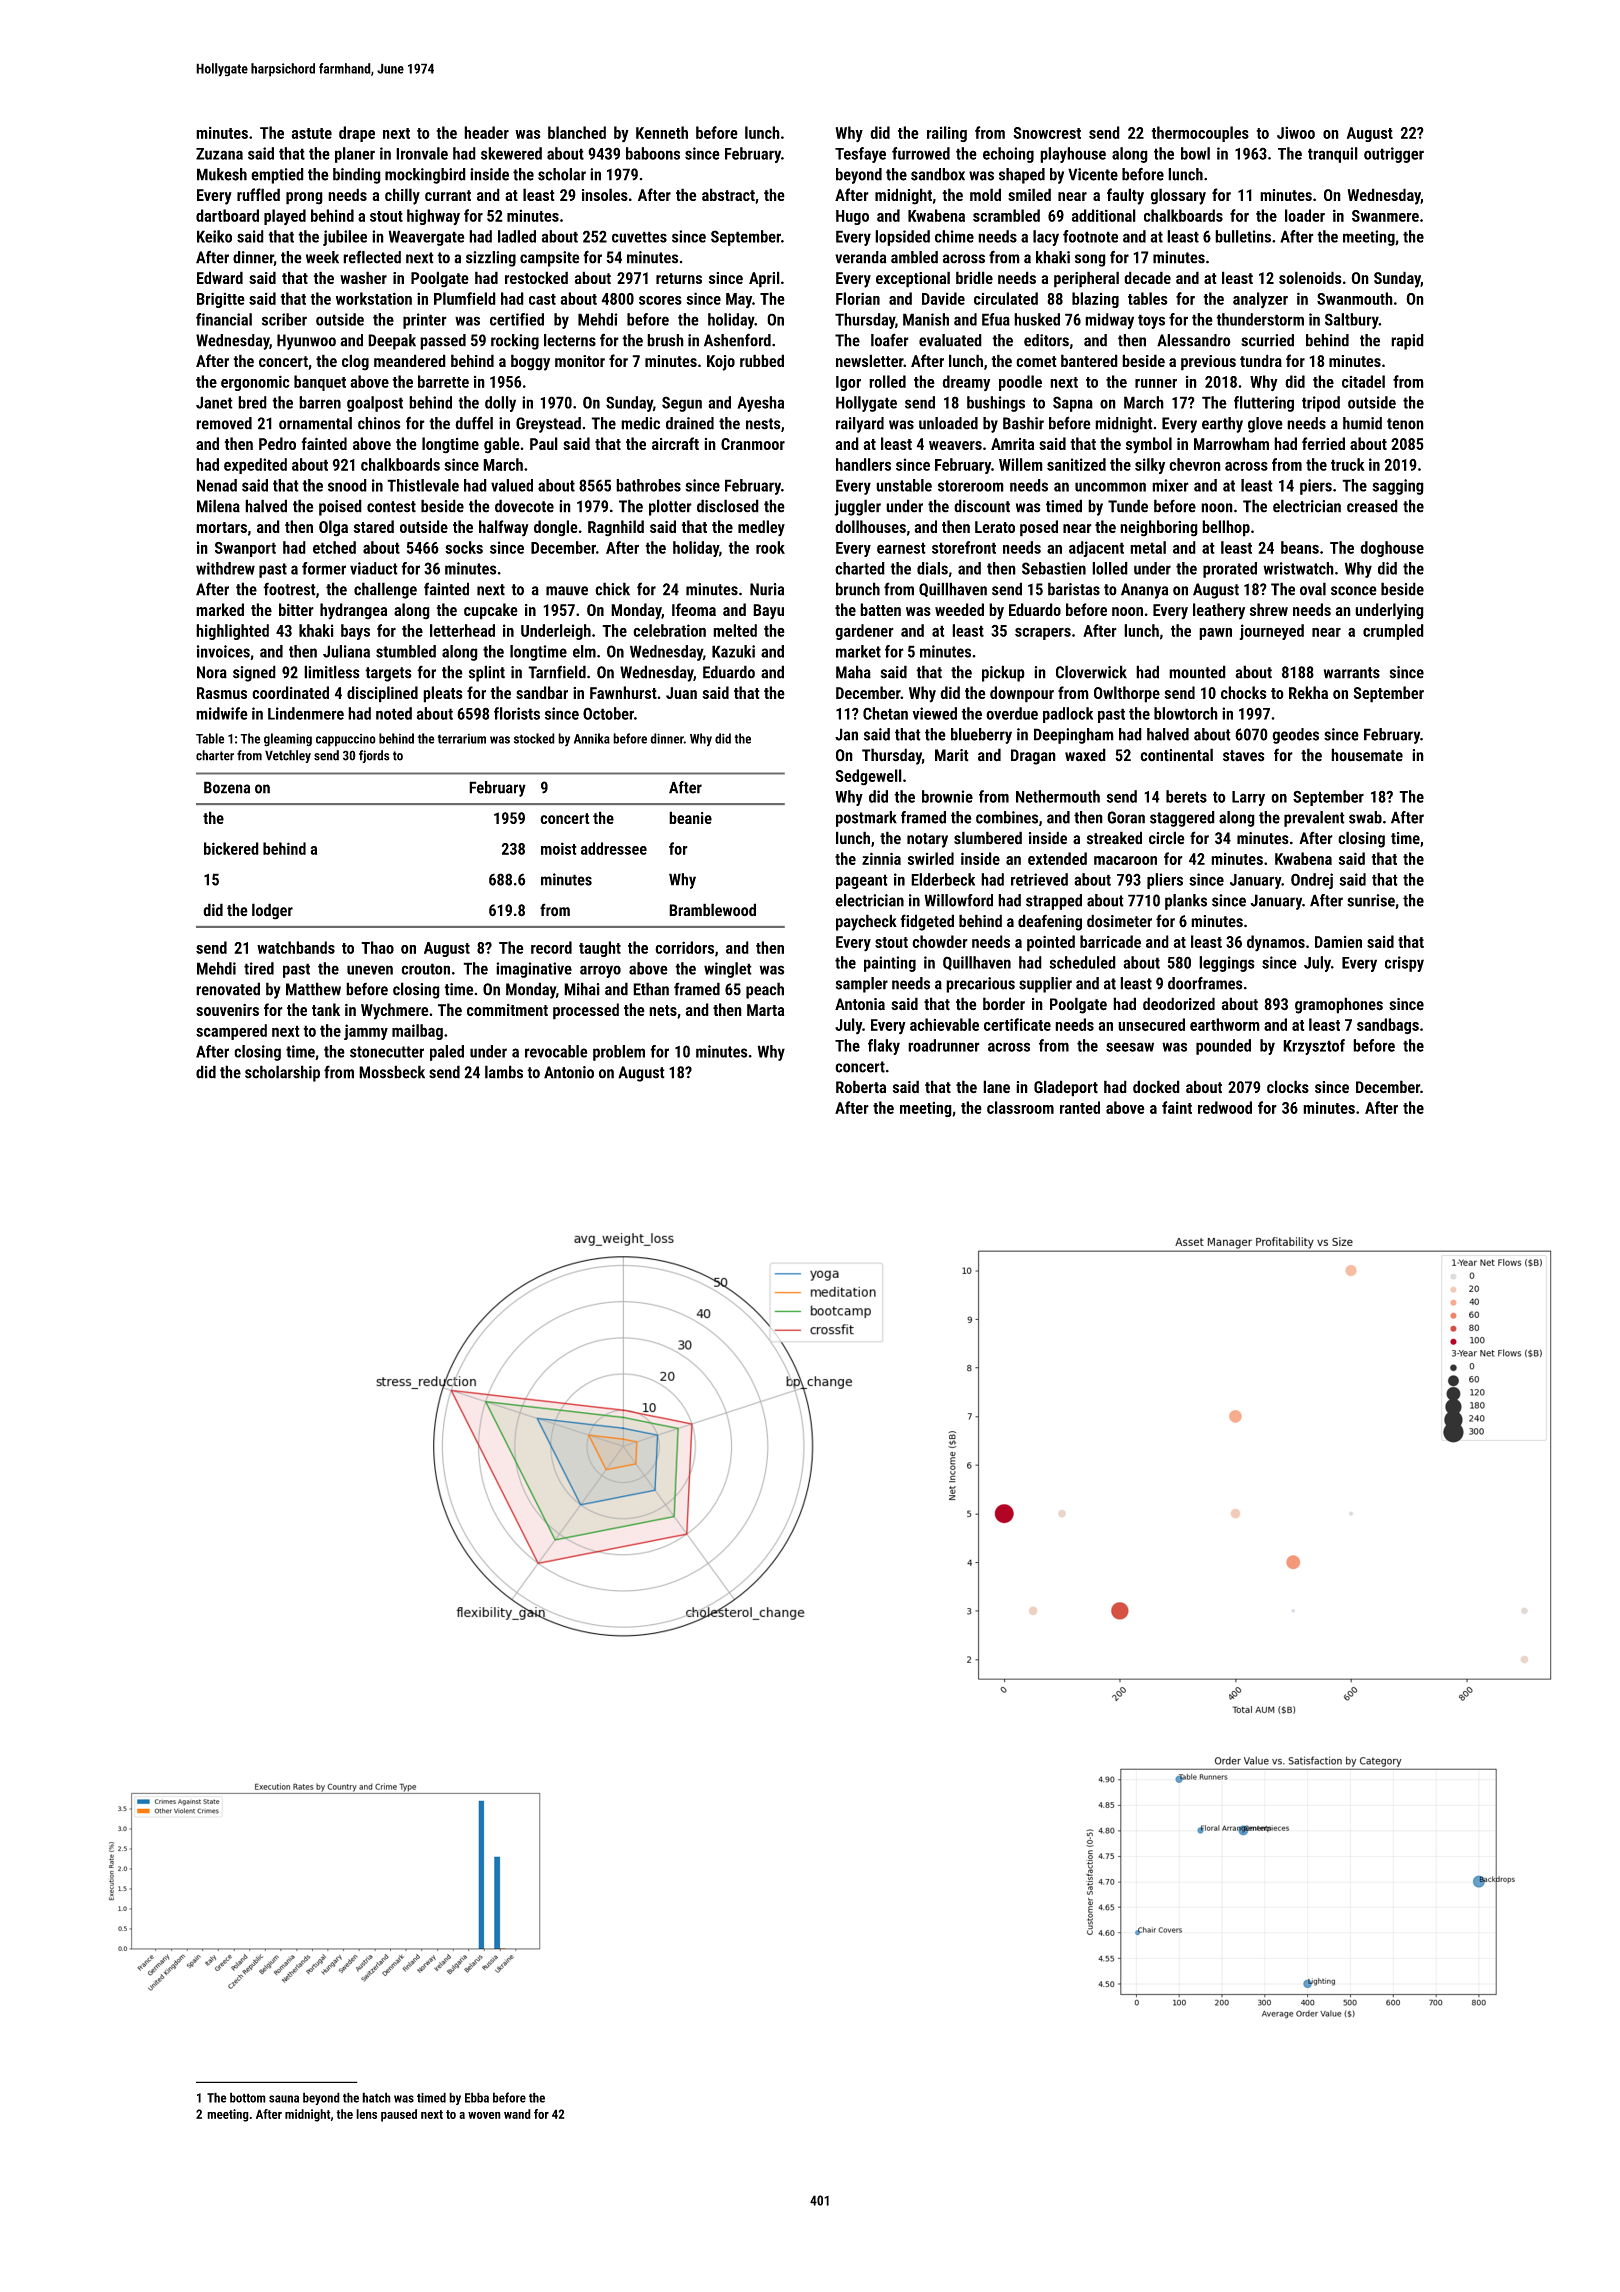 Image resolution: width=1620 pixels, height=2292 pixels. Describe the element at coordinates (1020, 1107) in the screenshot. I see `classroom` at that location.
